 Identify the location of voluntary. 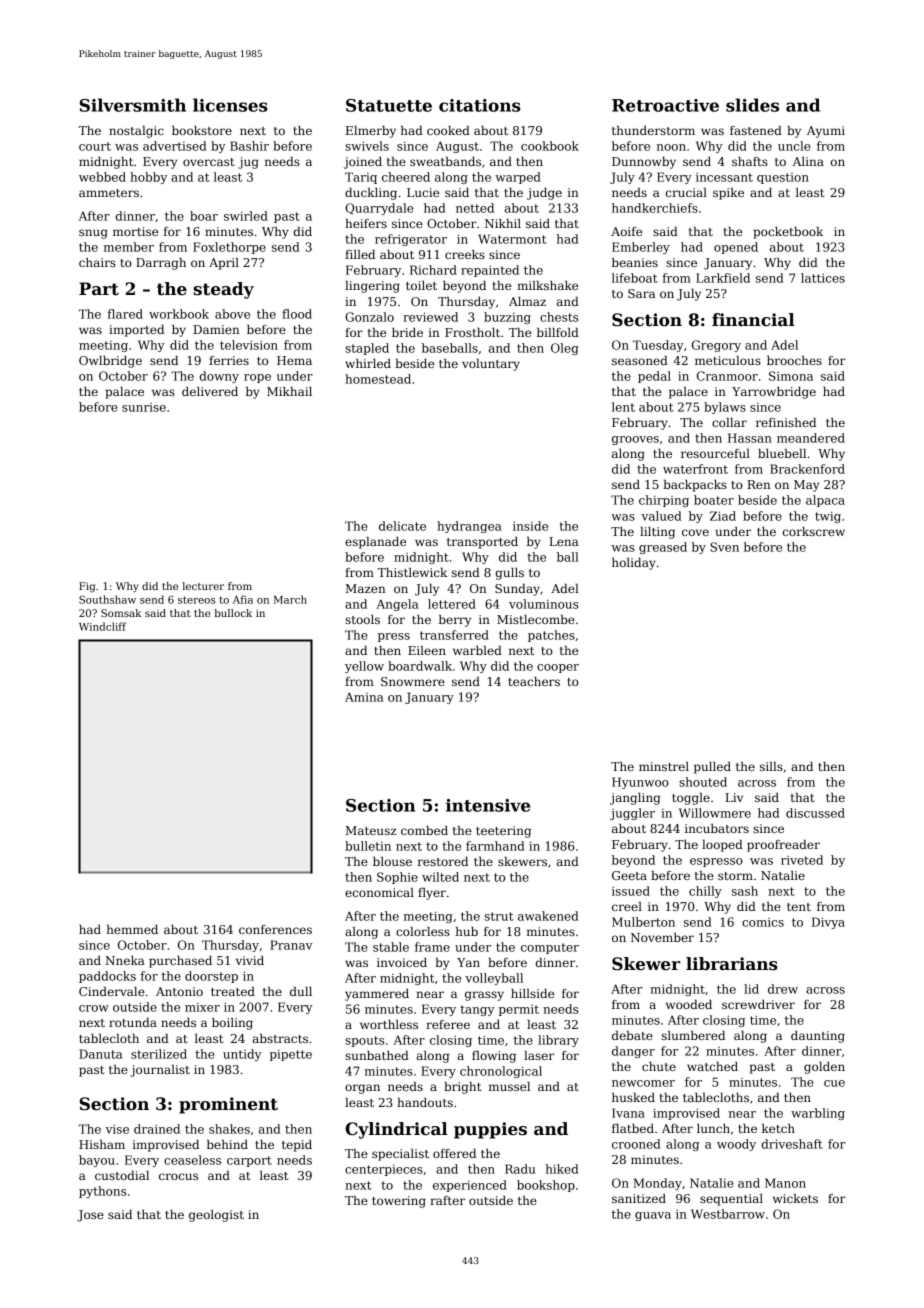
(491, 365).
